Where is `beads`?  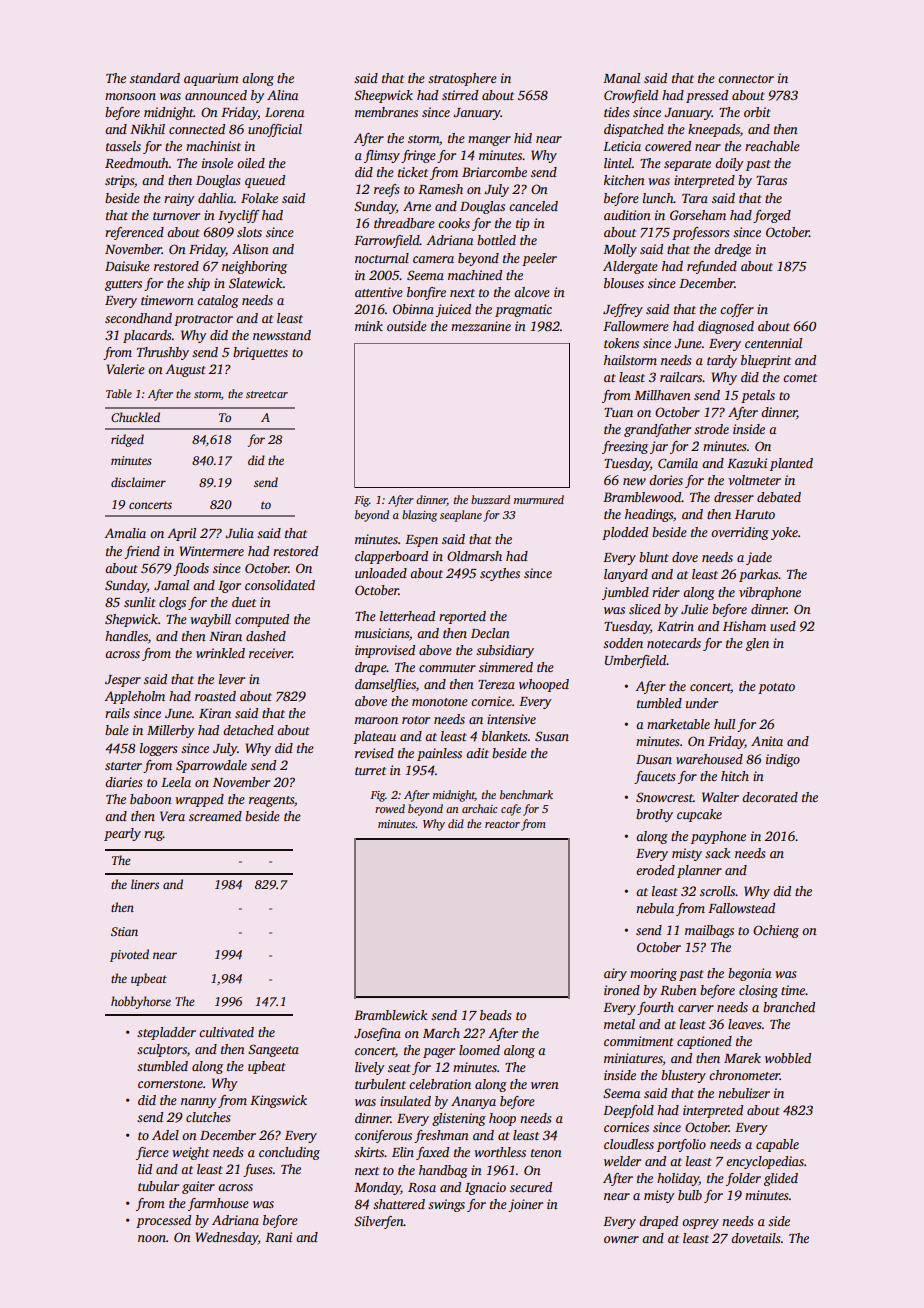
beads is located at coordinates (495, 1015).
